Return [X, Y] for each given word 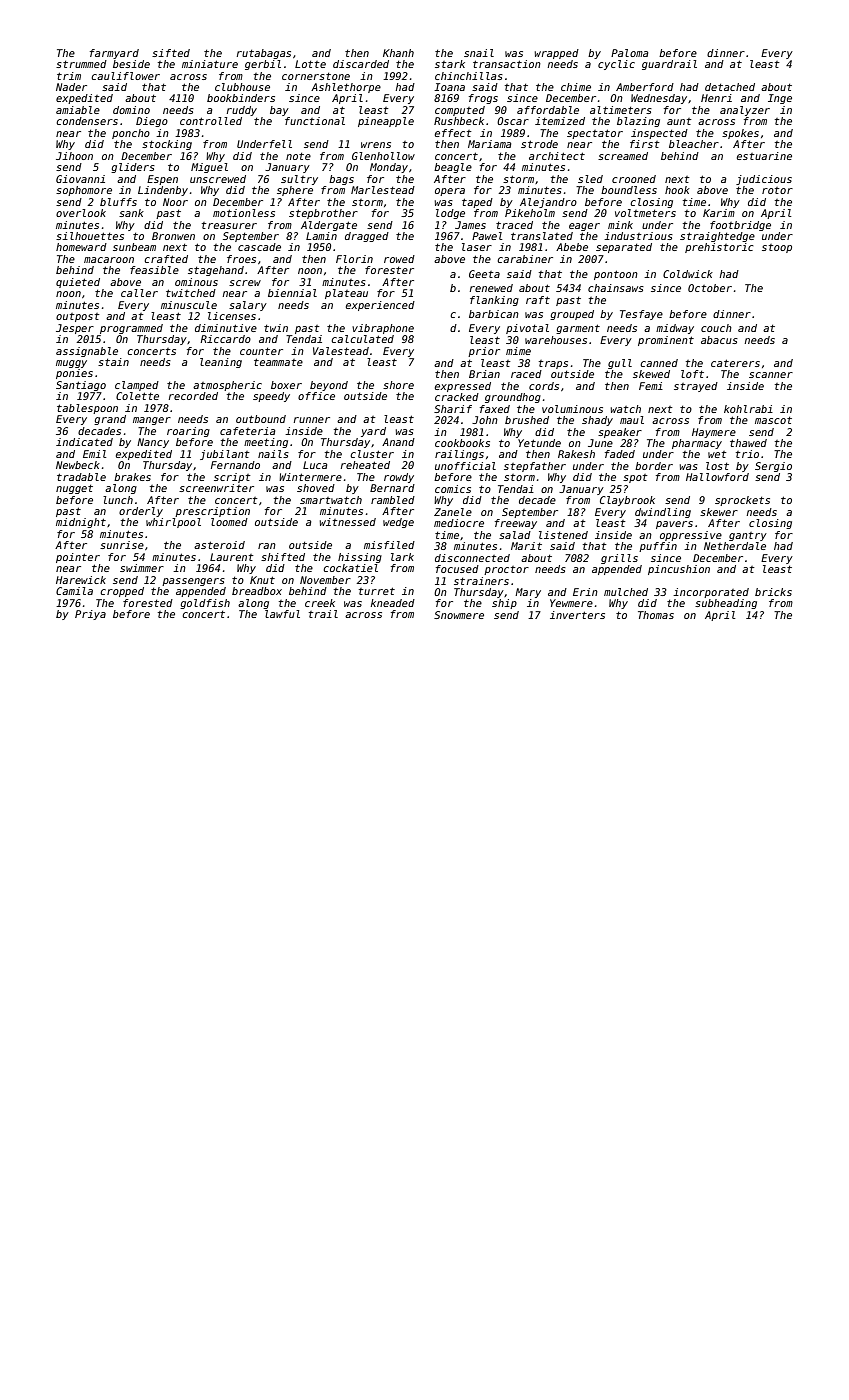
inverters [577, 615]
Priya [90, 615]
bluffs [118, 202]
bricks [773, 592]
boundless [629, 190]
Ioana [449, 87]
